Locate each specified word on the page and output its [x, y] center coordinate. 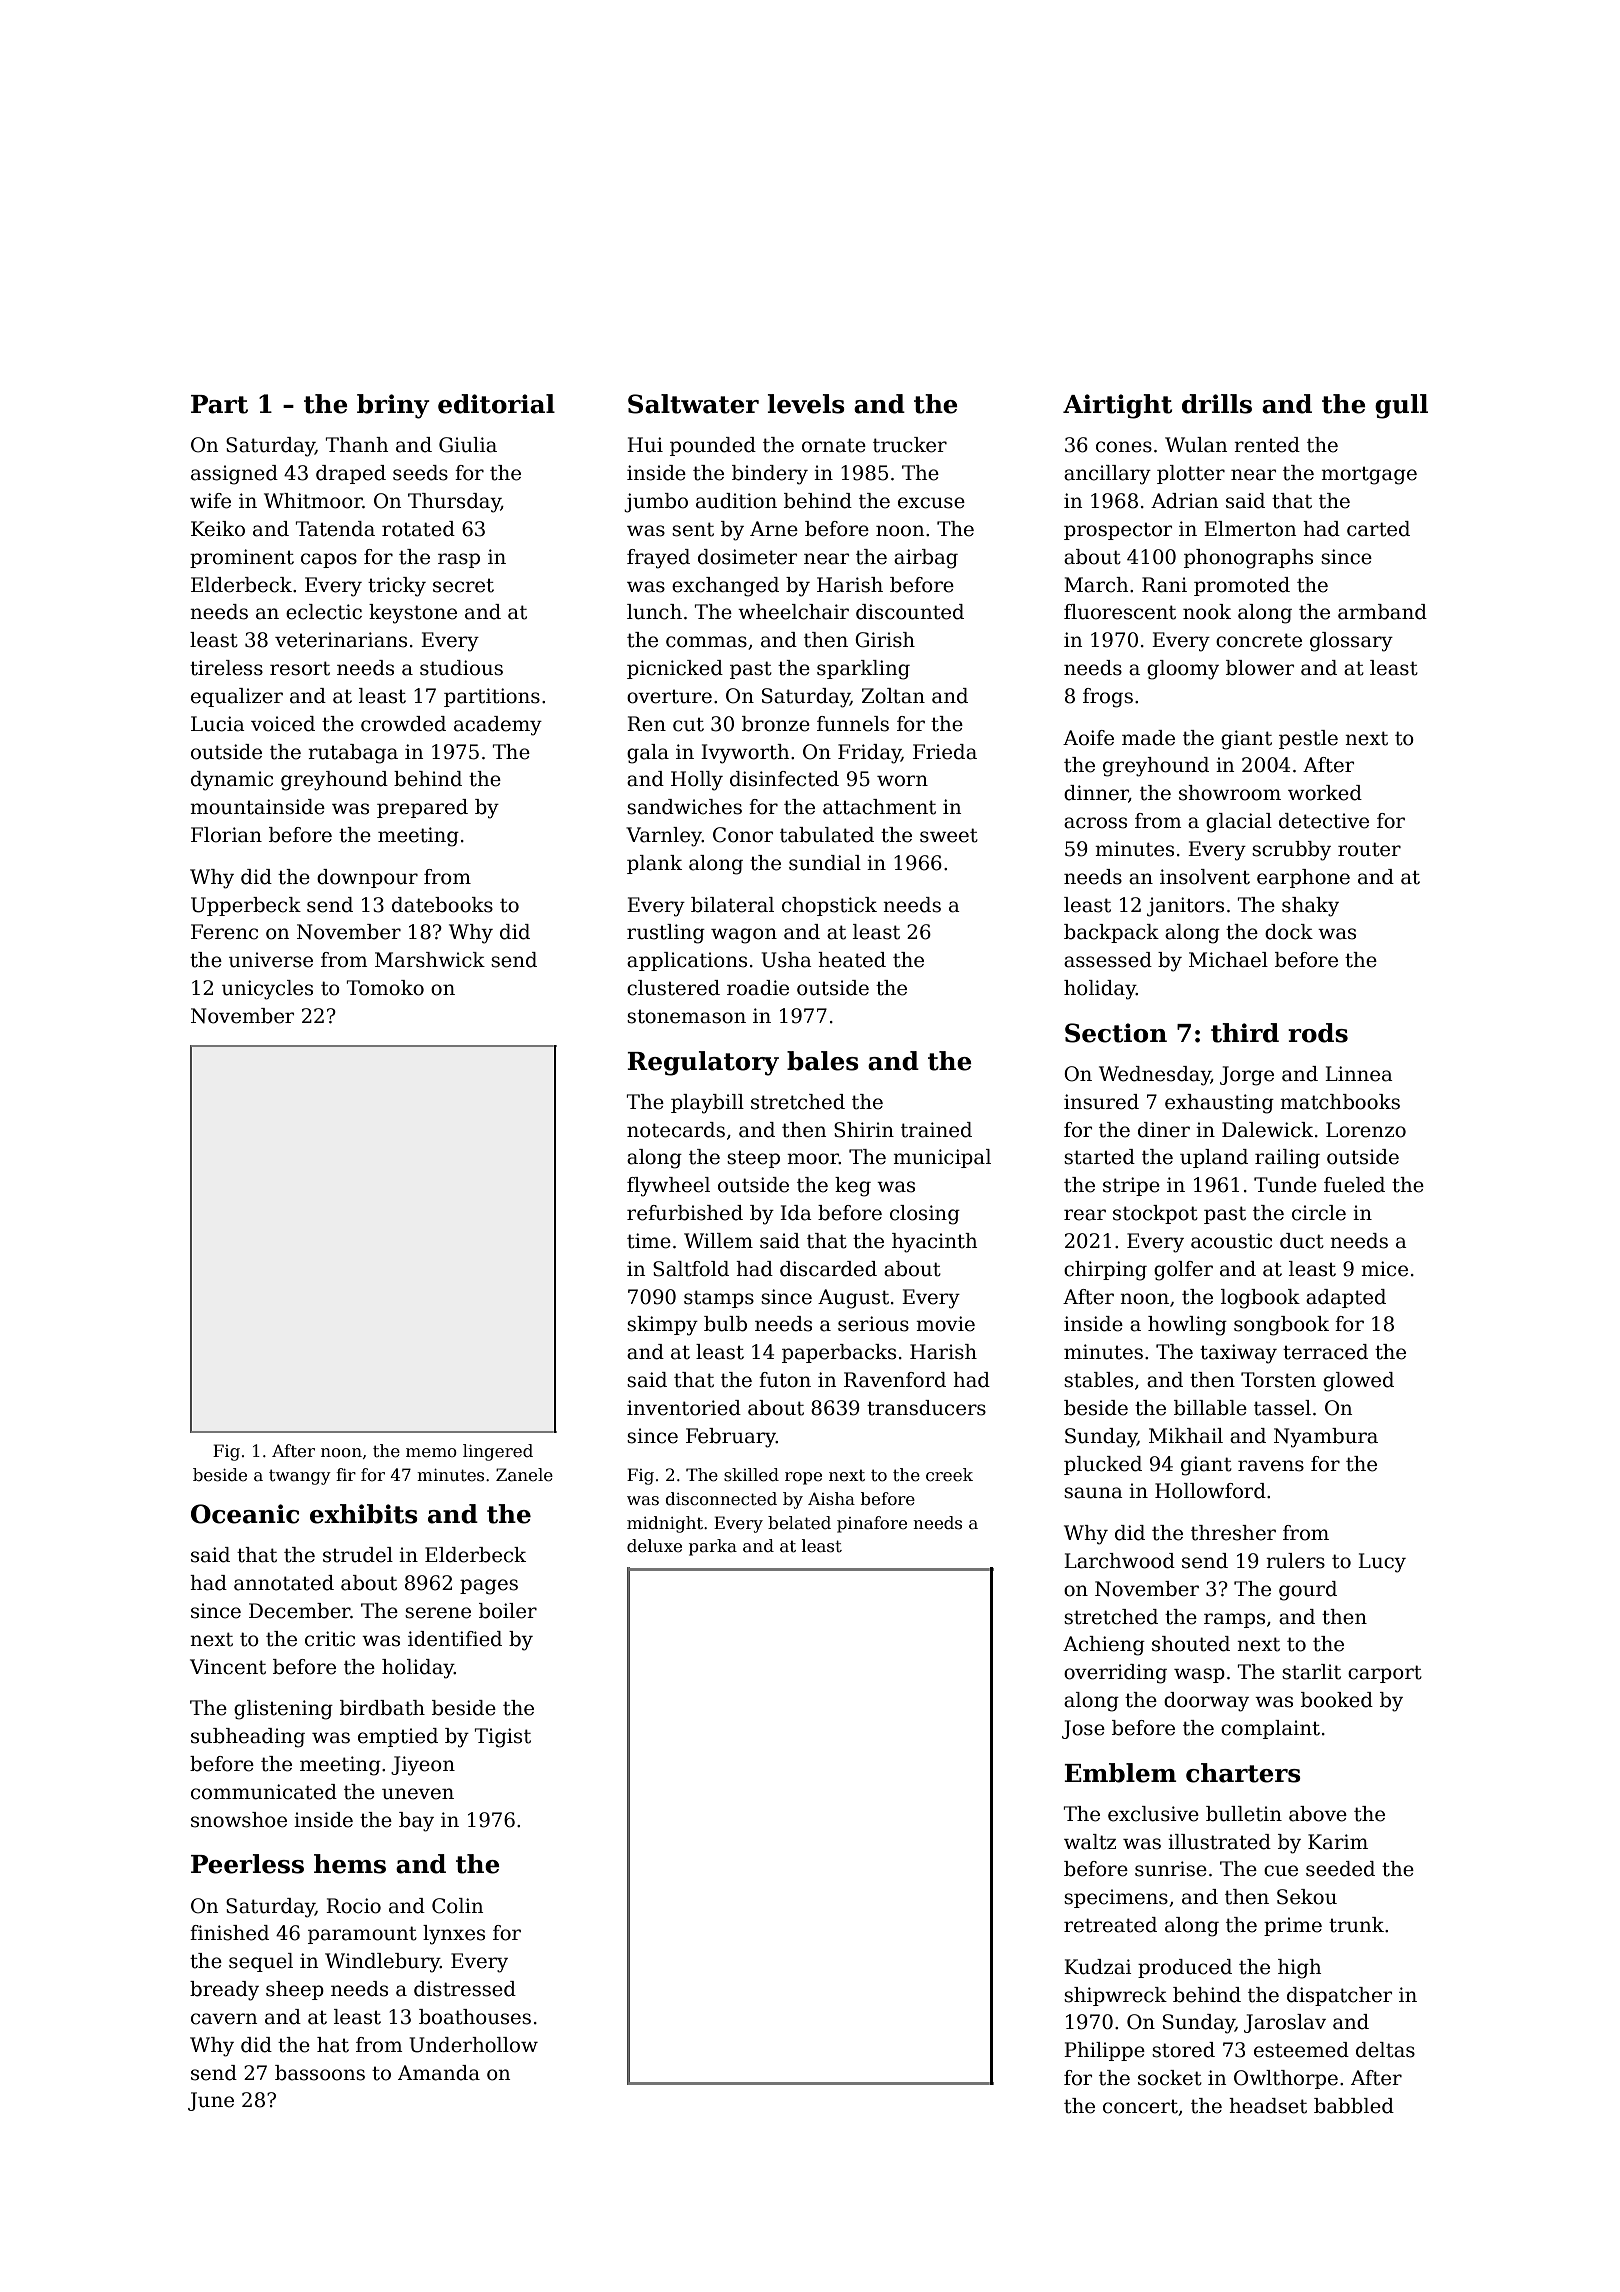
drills [1217, 404]
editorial [496, 404]
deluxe [654, 1546]
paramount [362, 1935]
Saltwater [693, 404]
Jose [1083, 1729]
